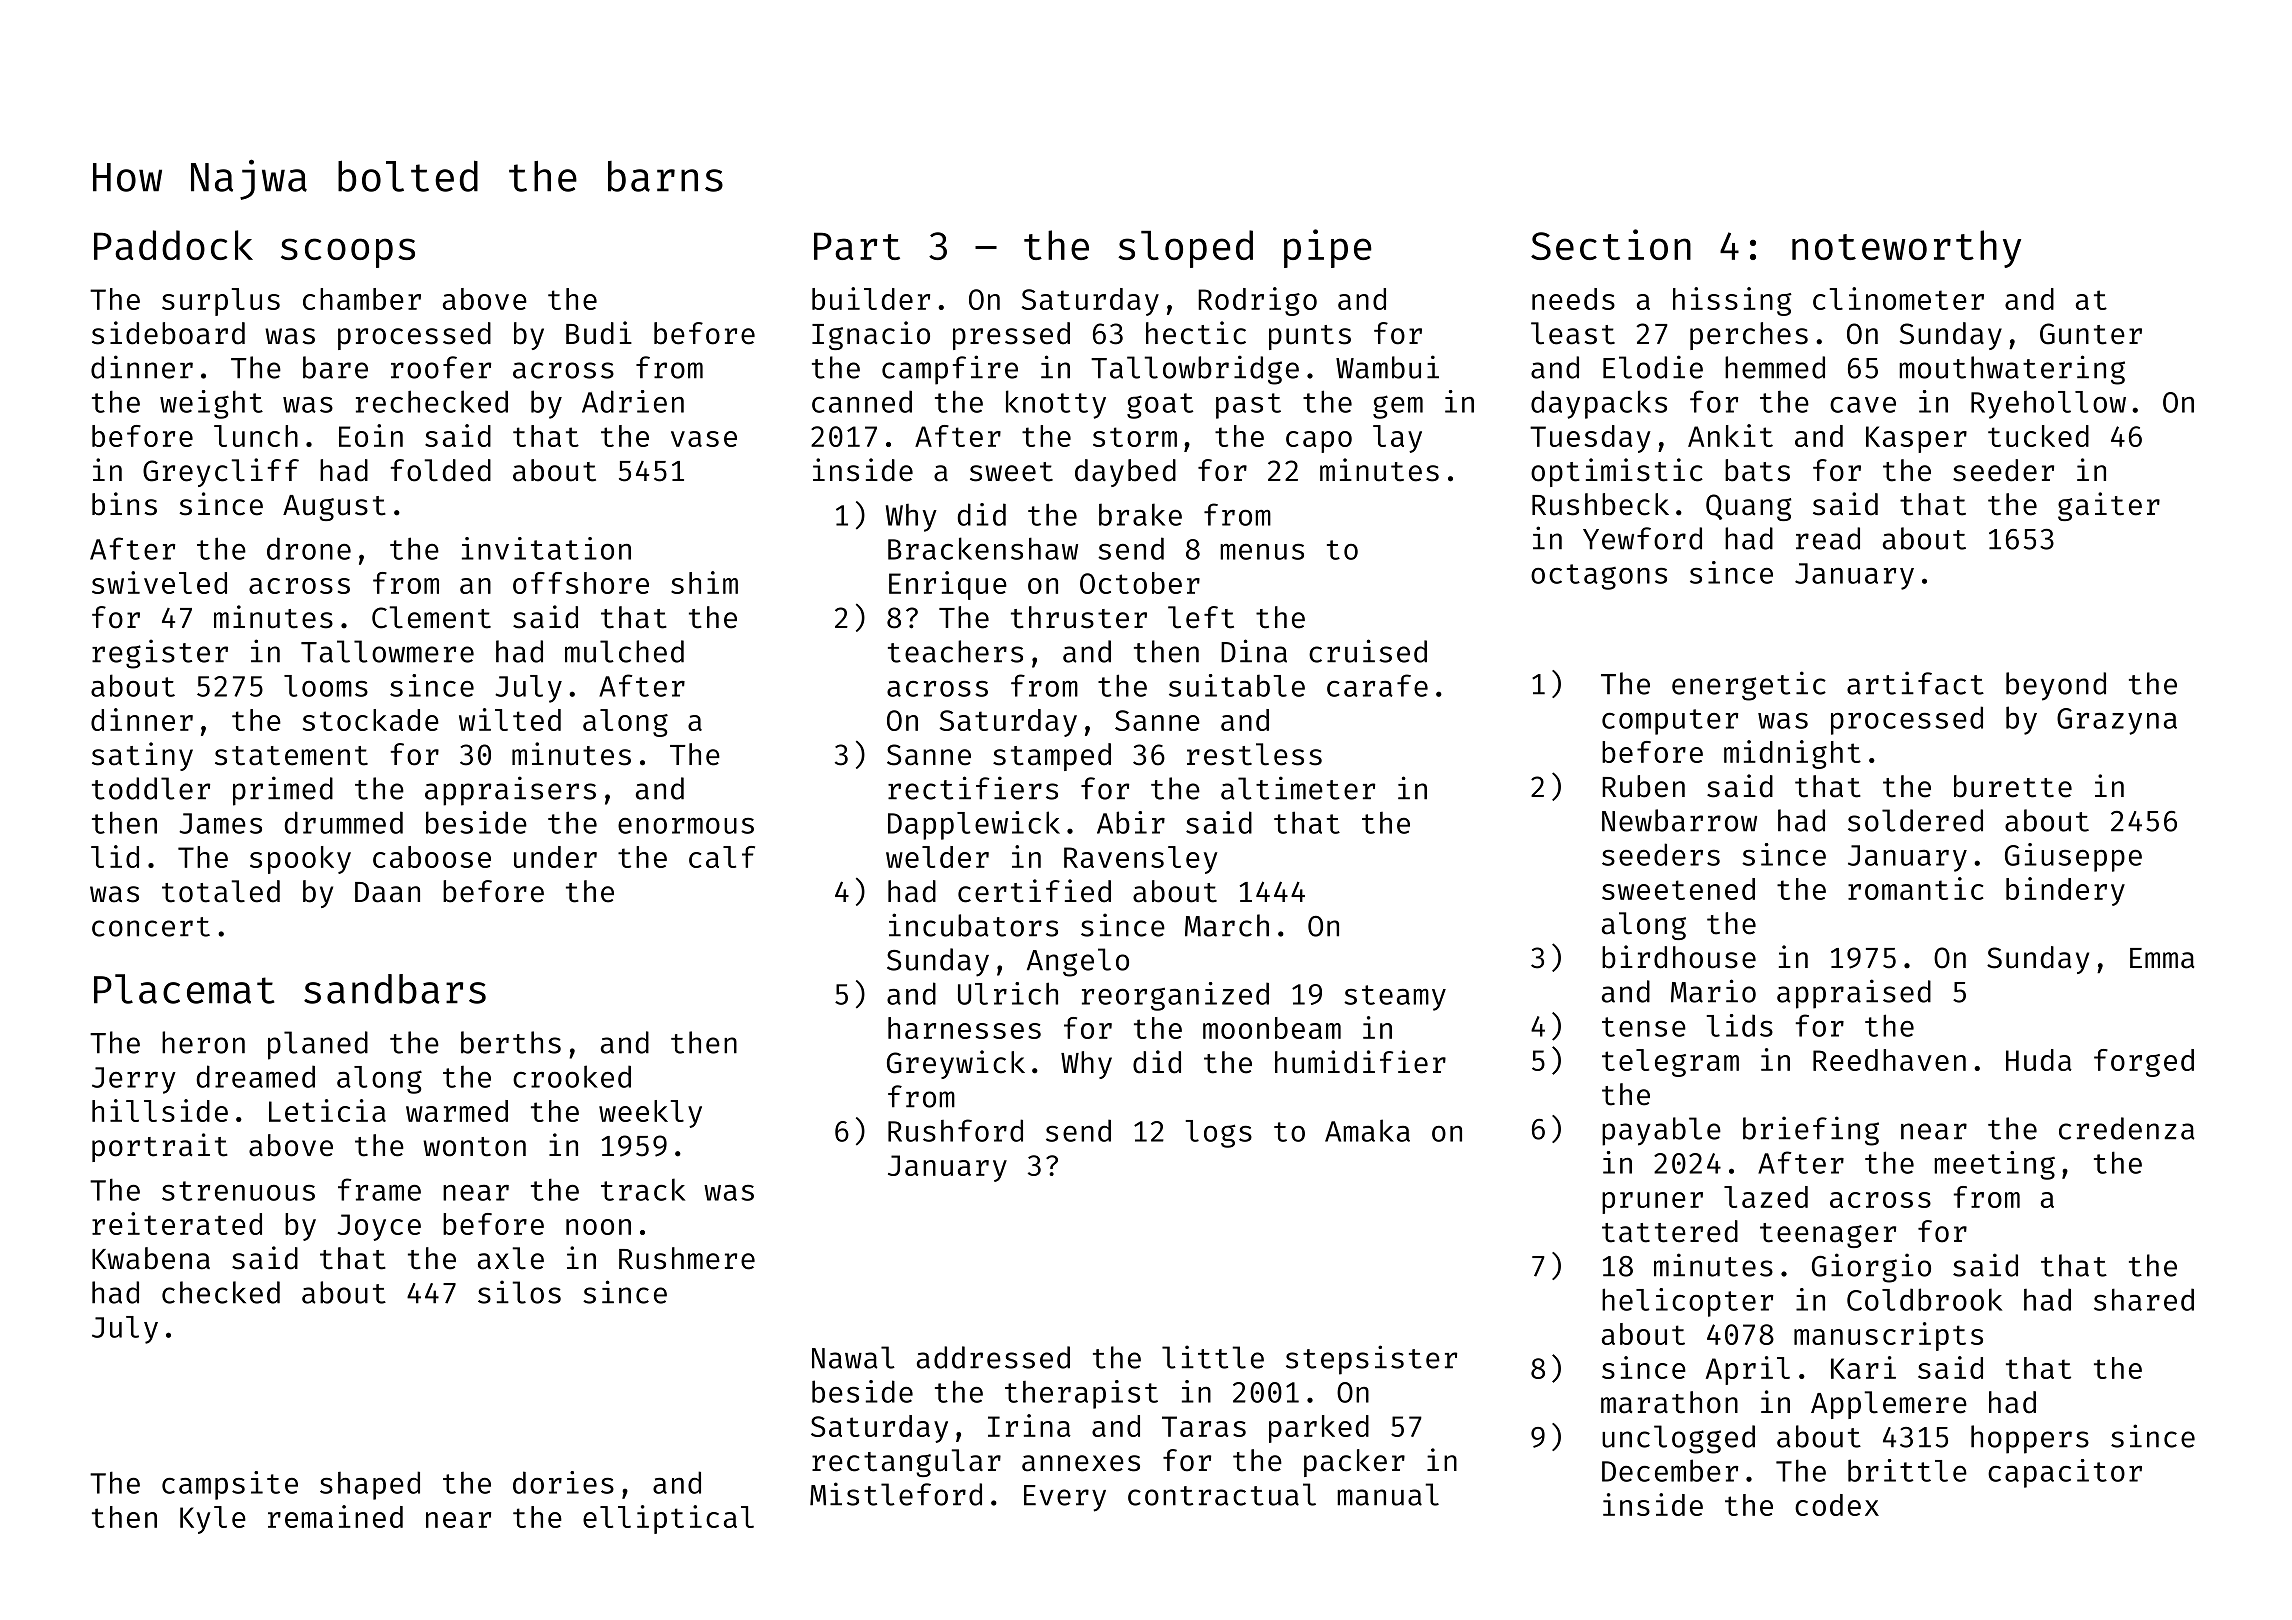 This screenshot has width=2292, height=1620. Describe the element at coordinates (348, 253) in the screenshot. I see `scoops` at that location.
